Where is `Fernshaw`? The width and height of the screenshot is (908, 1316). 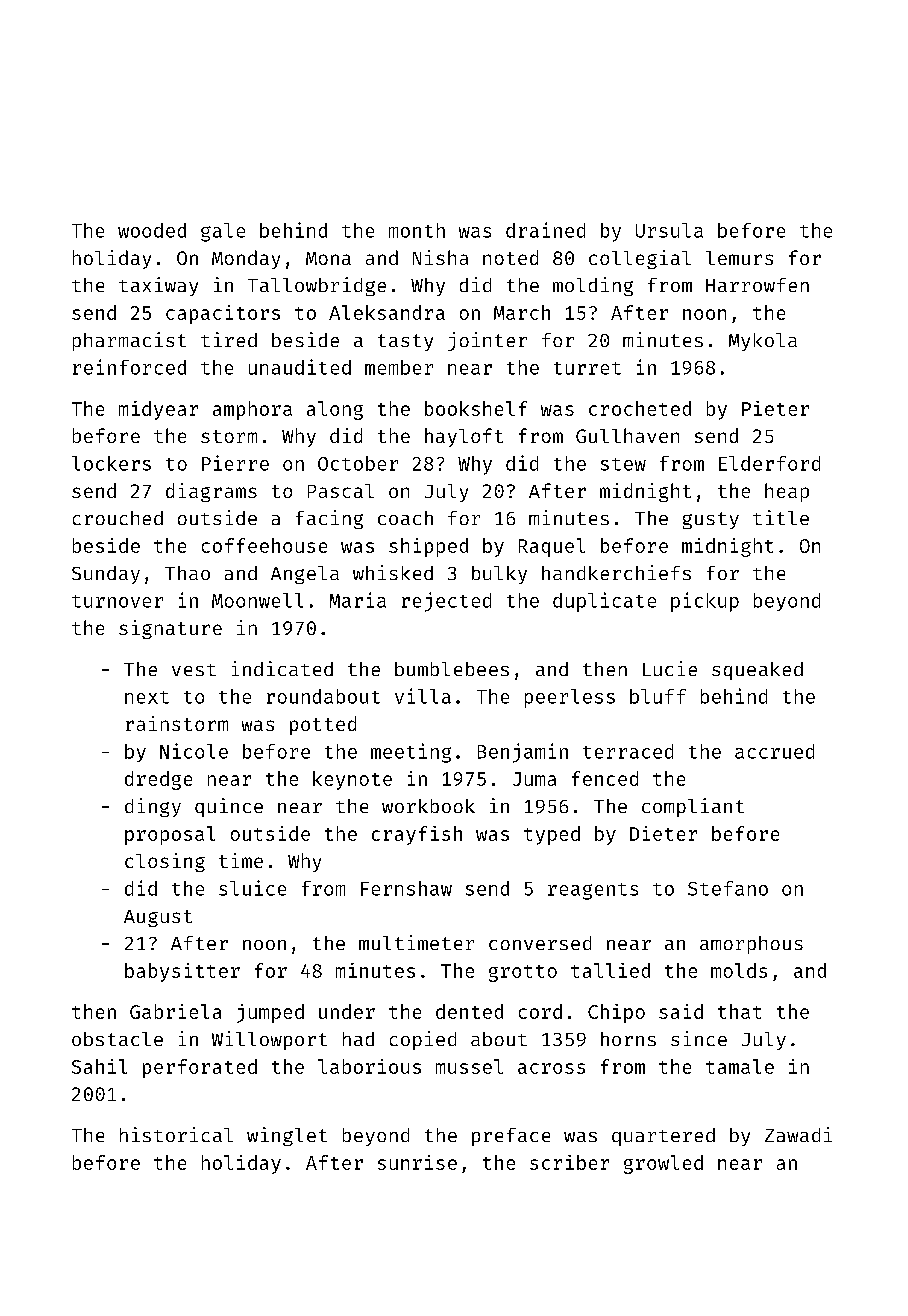 Fernshaw is located at coordinates (406, 888).
